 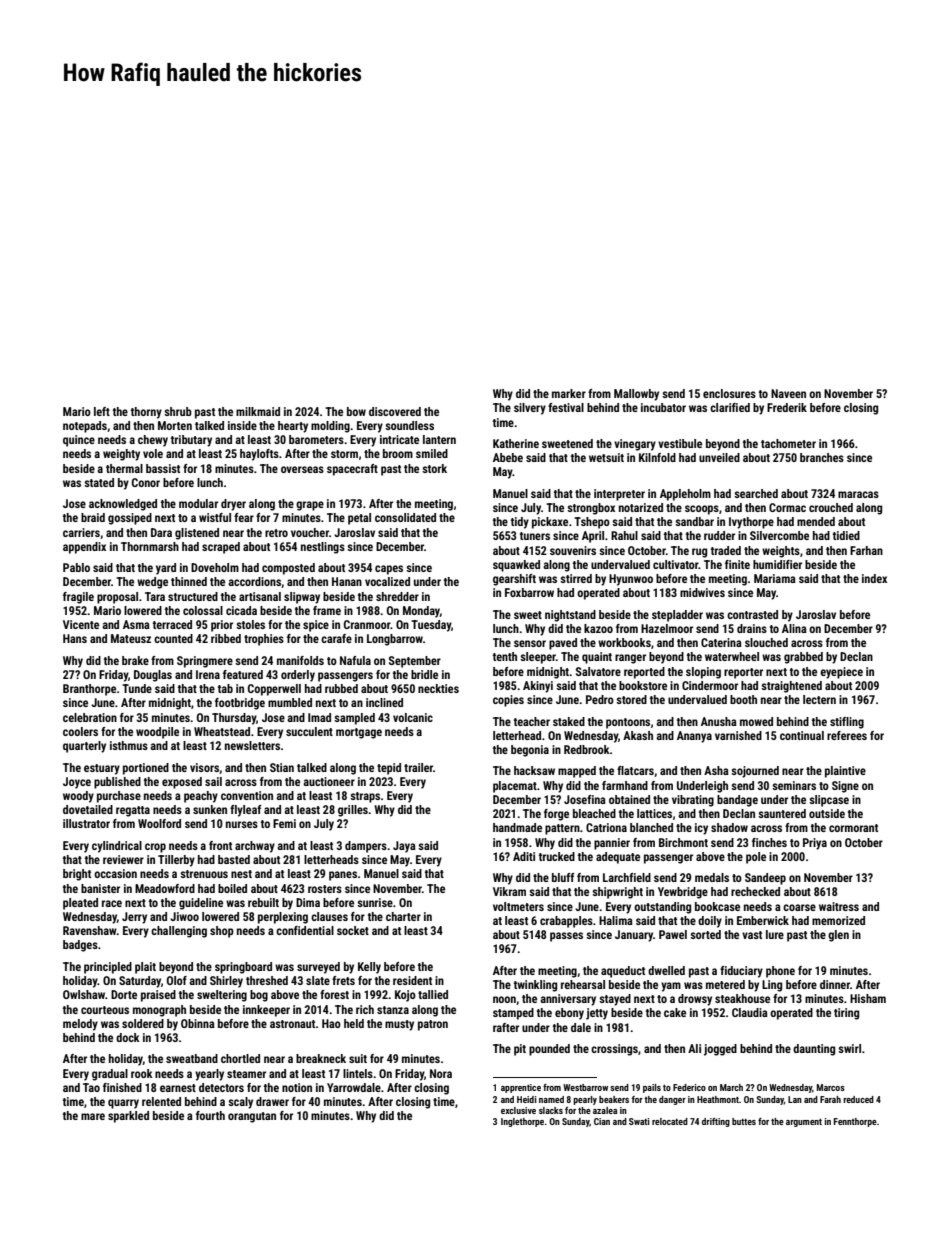 I want to click on discovered, so click(x=395, y=411).
